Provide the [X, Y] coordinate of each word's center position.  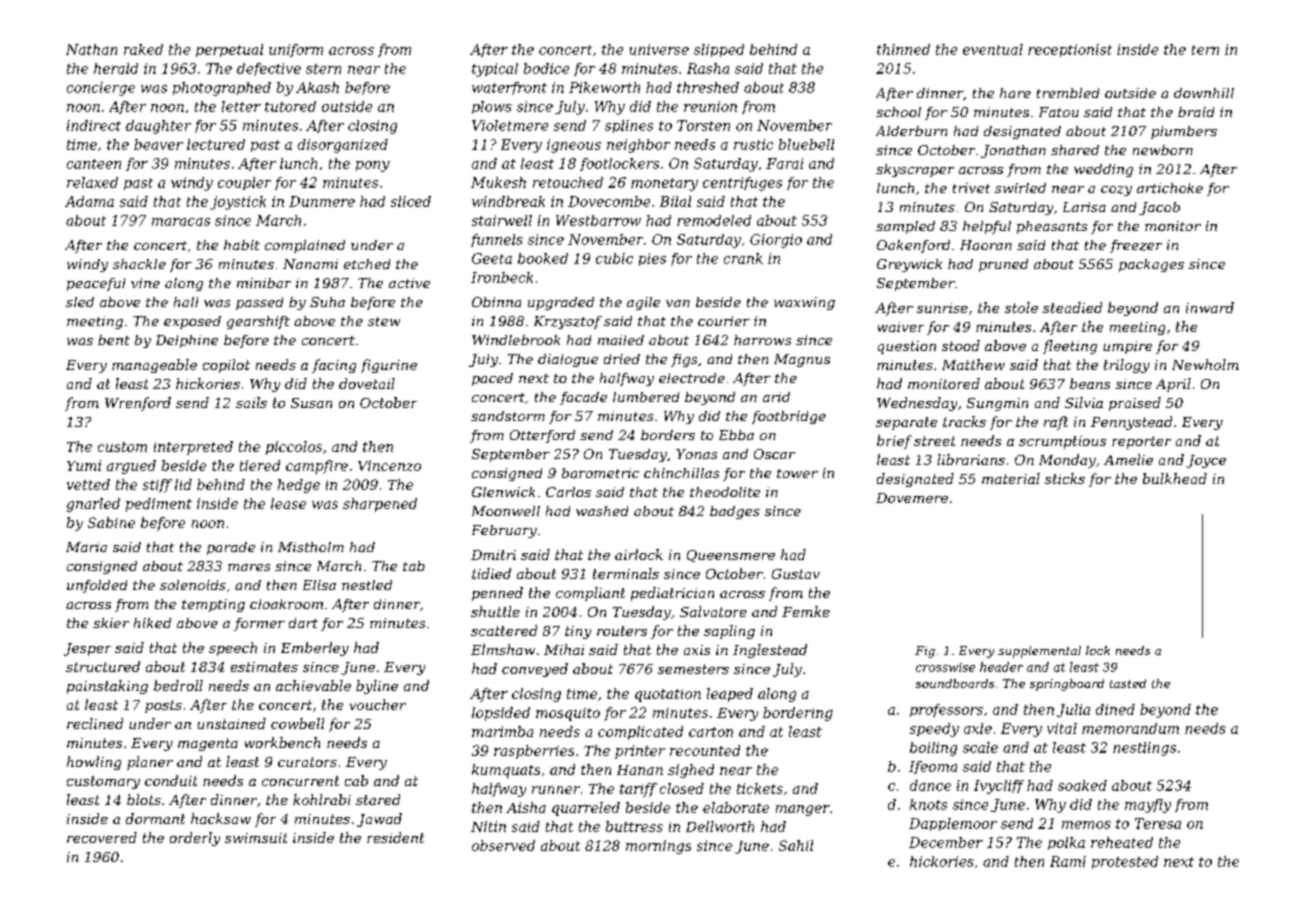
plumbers [1184, 132]
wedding [1103, 170]
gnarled [93, 505]
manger [803, 810]
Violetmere [510, 125]
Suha [327, 302]
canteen [94, 164]
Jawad [379, 820]
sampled [905, 227]
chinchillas [681, 473]
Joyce [1206, 461]
